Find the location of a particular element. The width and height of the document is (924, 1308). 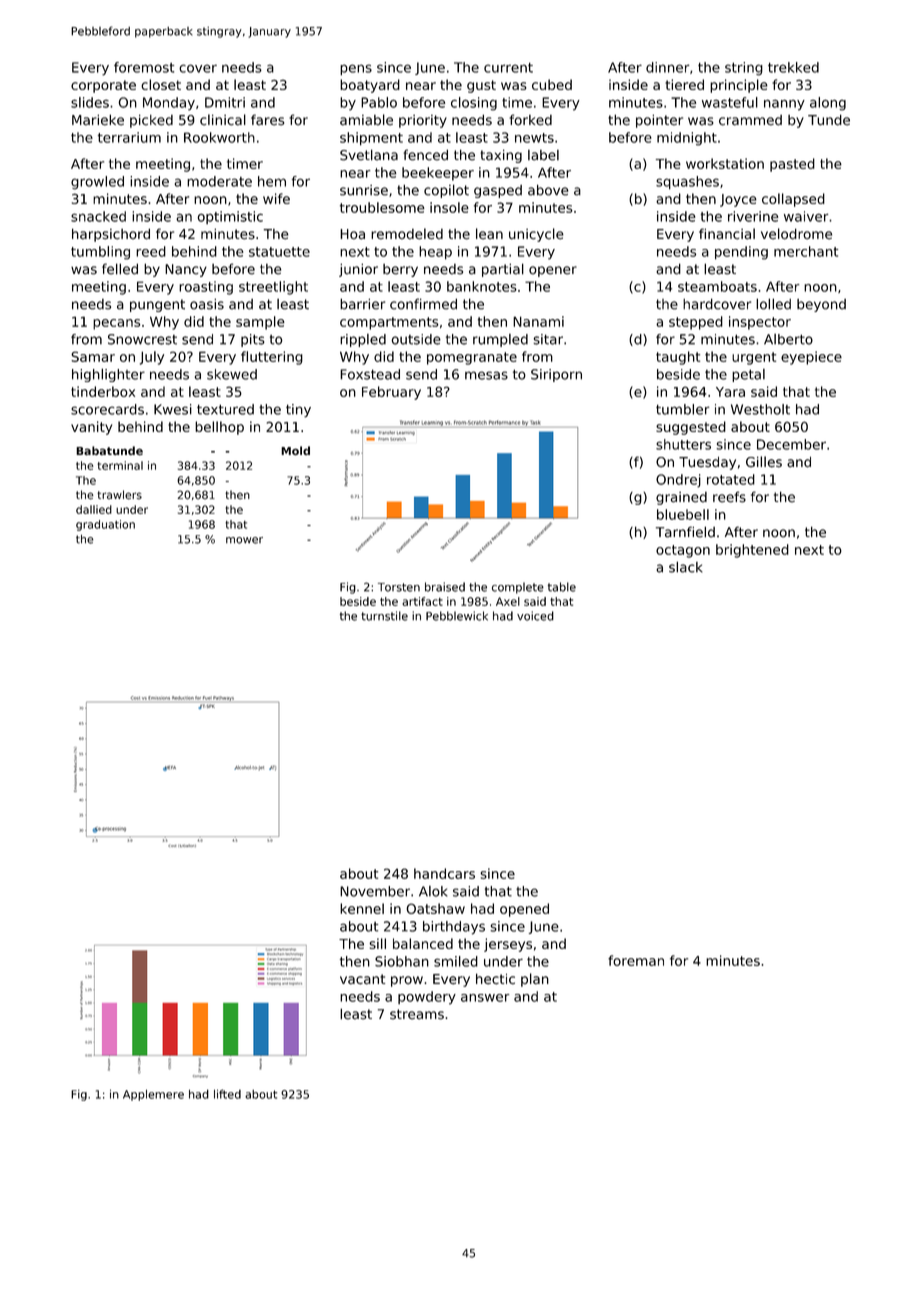

Kwesi is located at coordinates (173, 409).
